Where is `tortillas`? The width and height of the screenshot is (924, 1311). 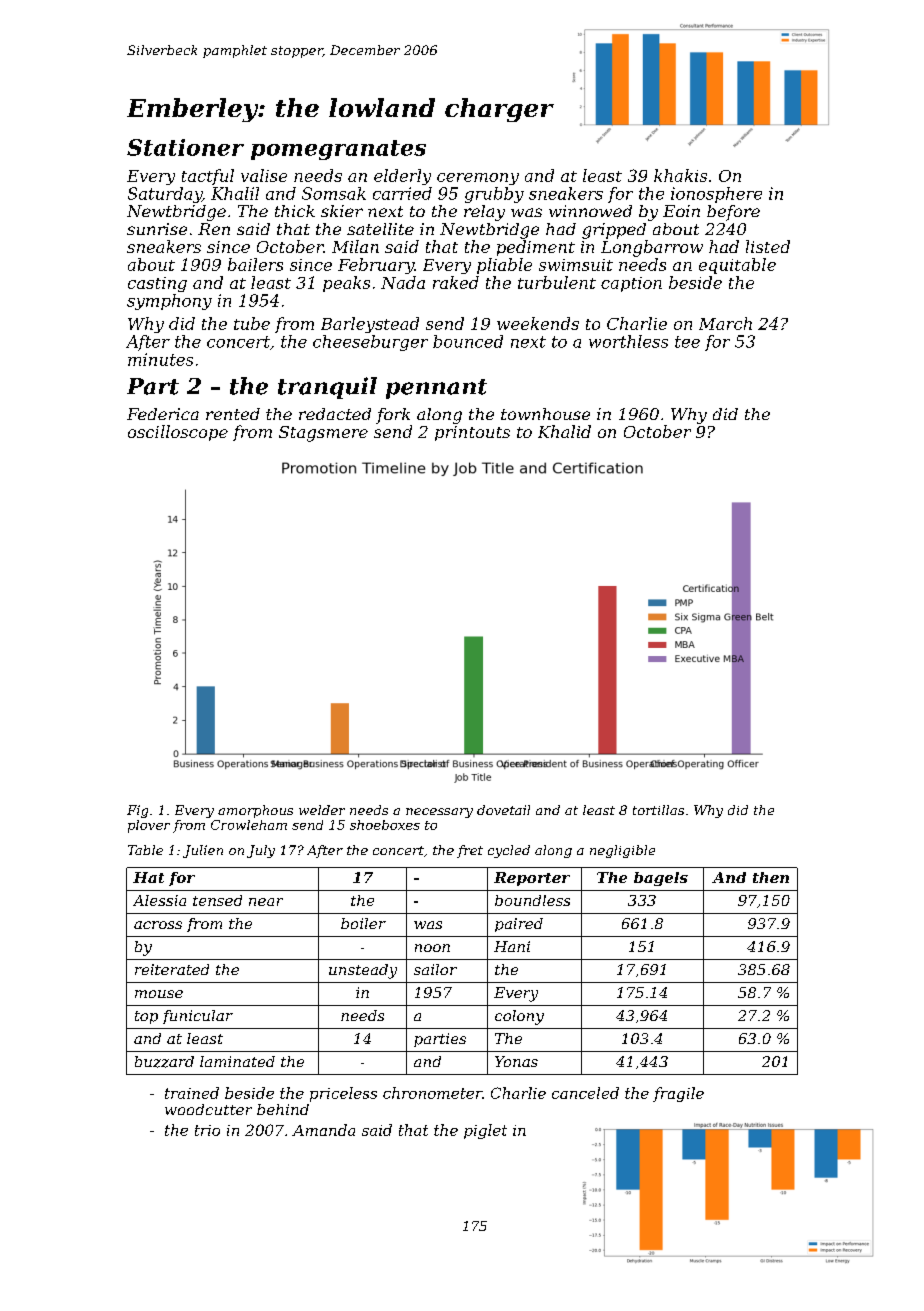 tortillas is located at coordinates (658, 810).
